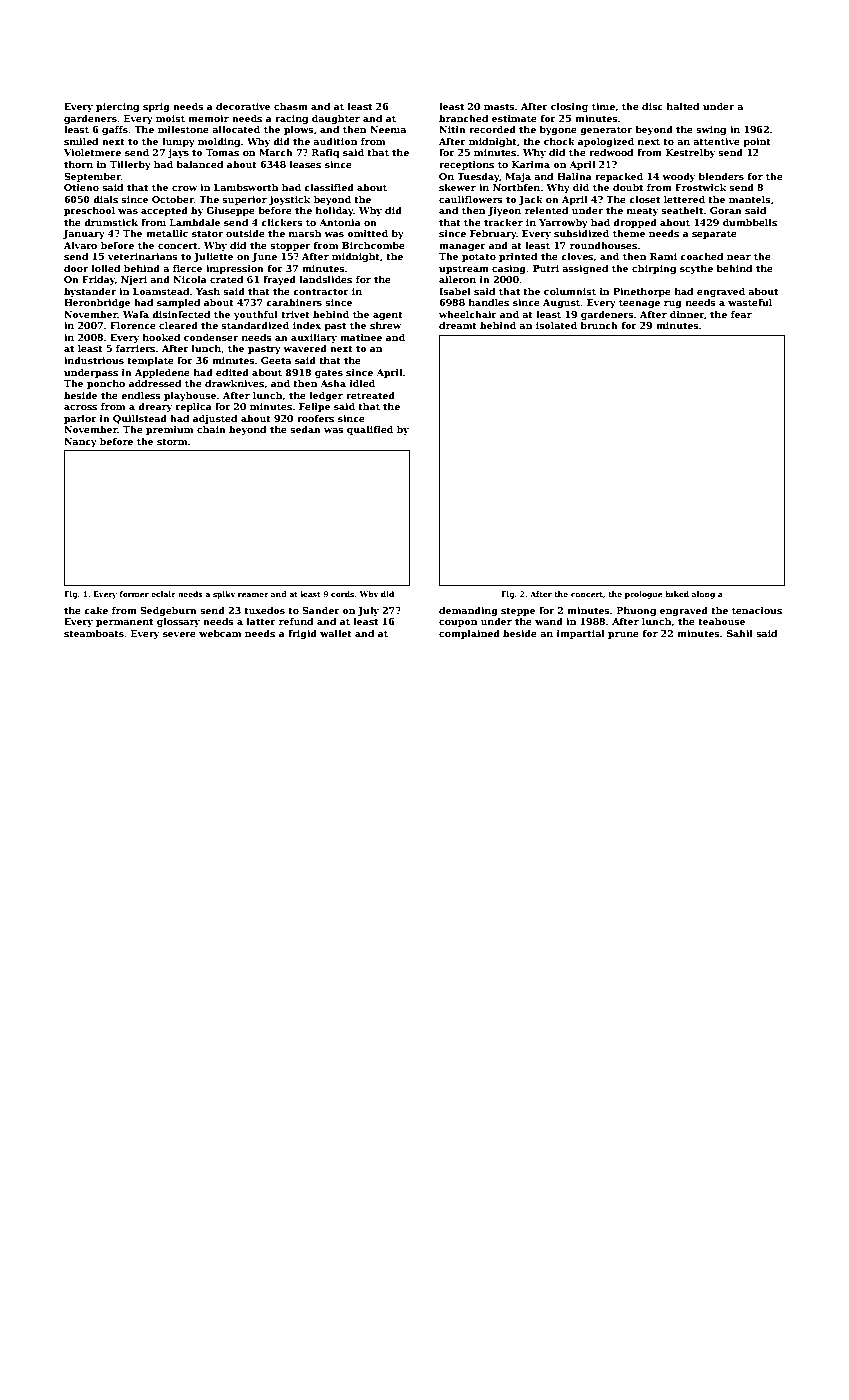 The width and height of the page is (849, 1400). What do you see at coordinates (164, 211) in the page?
I see `accepted` at bounding box center [164, 211].
